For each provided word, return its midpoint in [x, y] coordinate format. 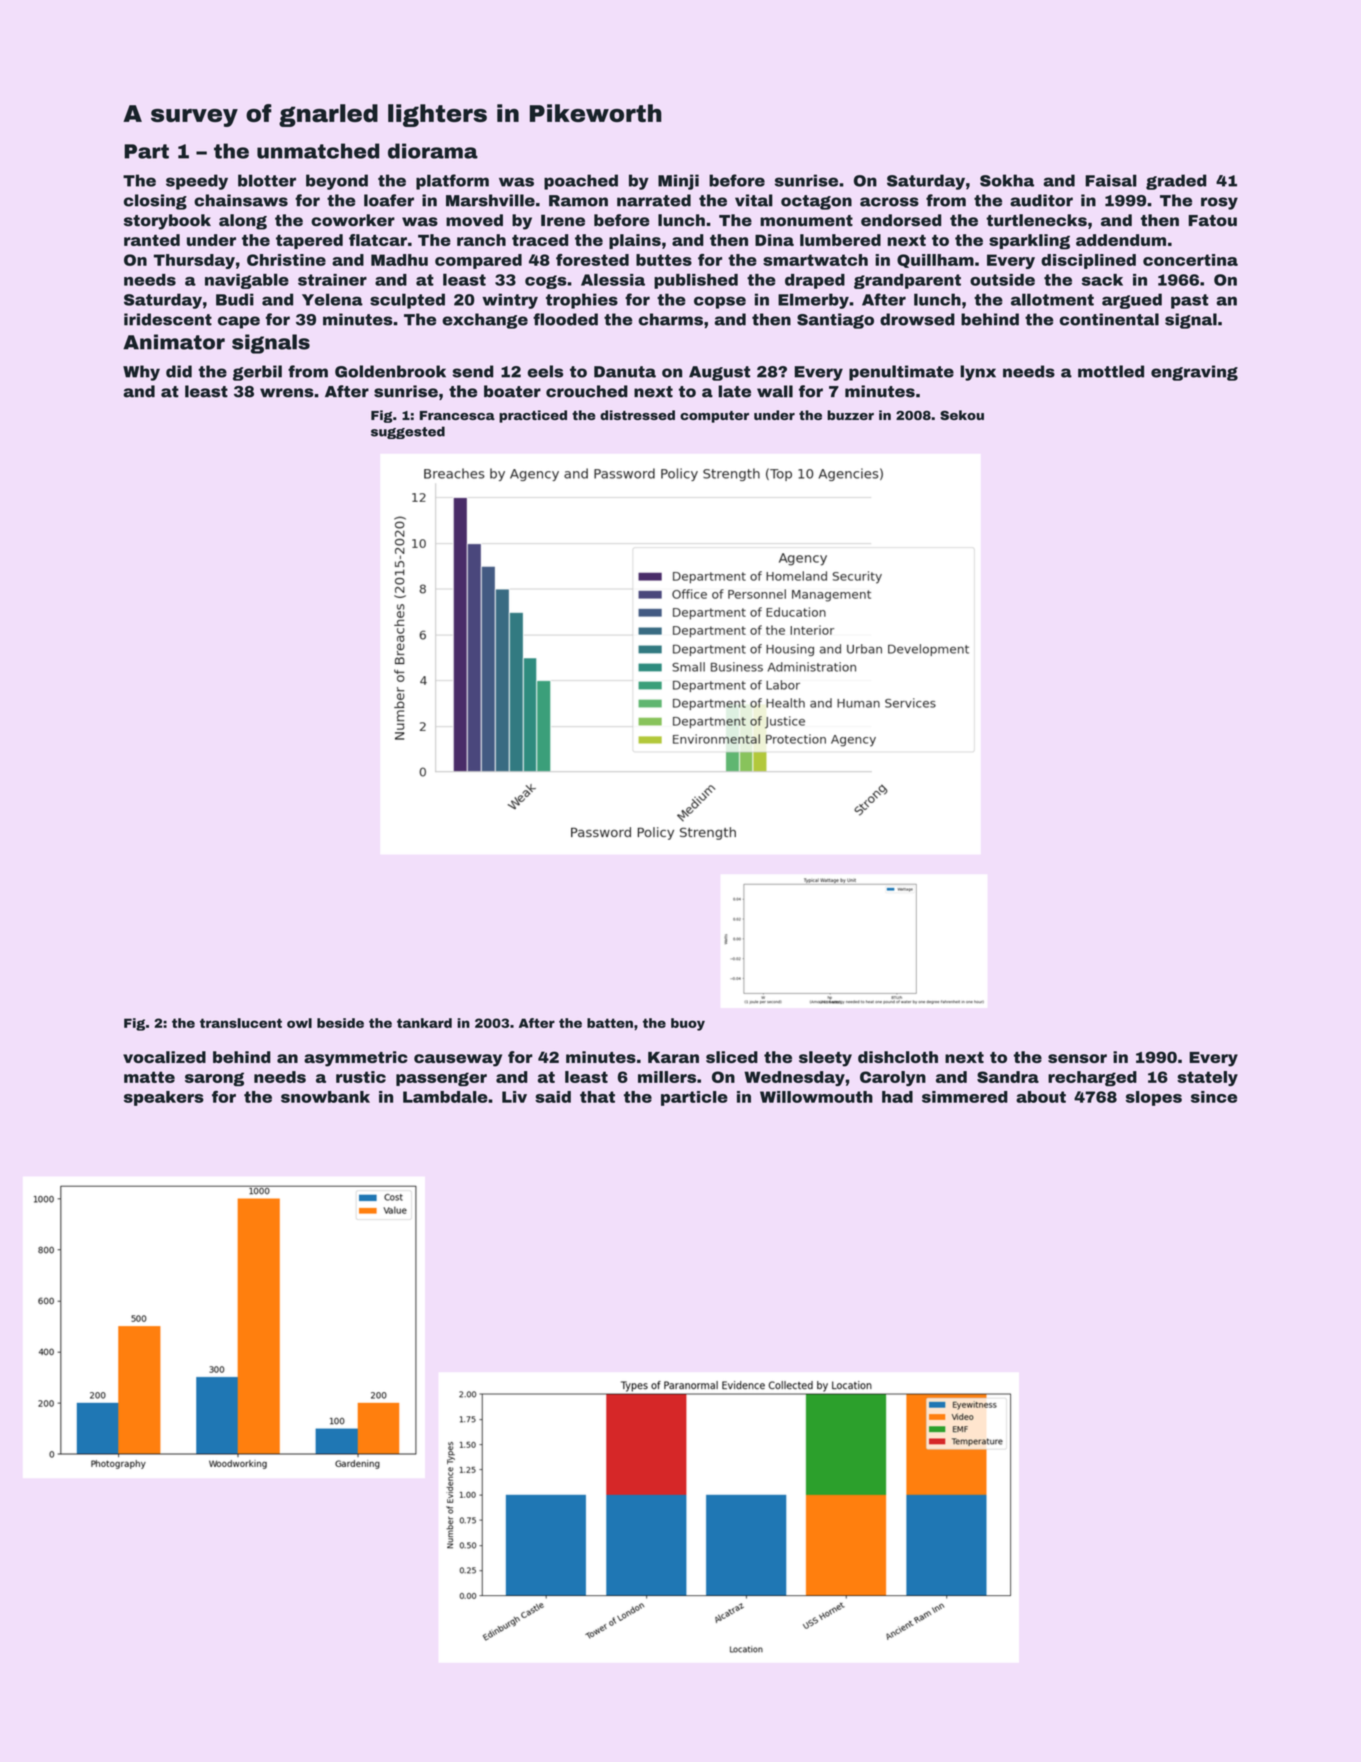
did [179, 371]
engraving [1194, 373]
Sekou [962, 415]
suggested [408, 432]
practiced [533, 416]
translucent [241, 1023]
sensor [1077, 1058]
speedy [197, 182]
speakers [164, 1098]
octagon [816, 202]
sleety [825, 1059]
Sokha [1007, 180]
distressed [637, 415]
